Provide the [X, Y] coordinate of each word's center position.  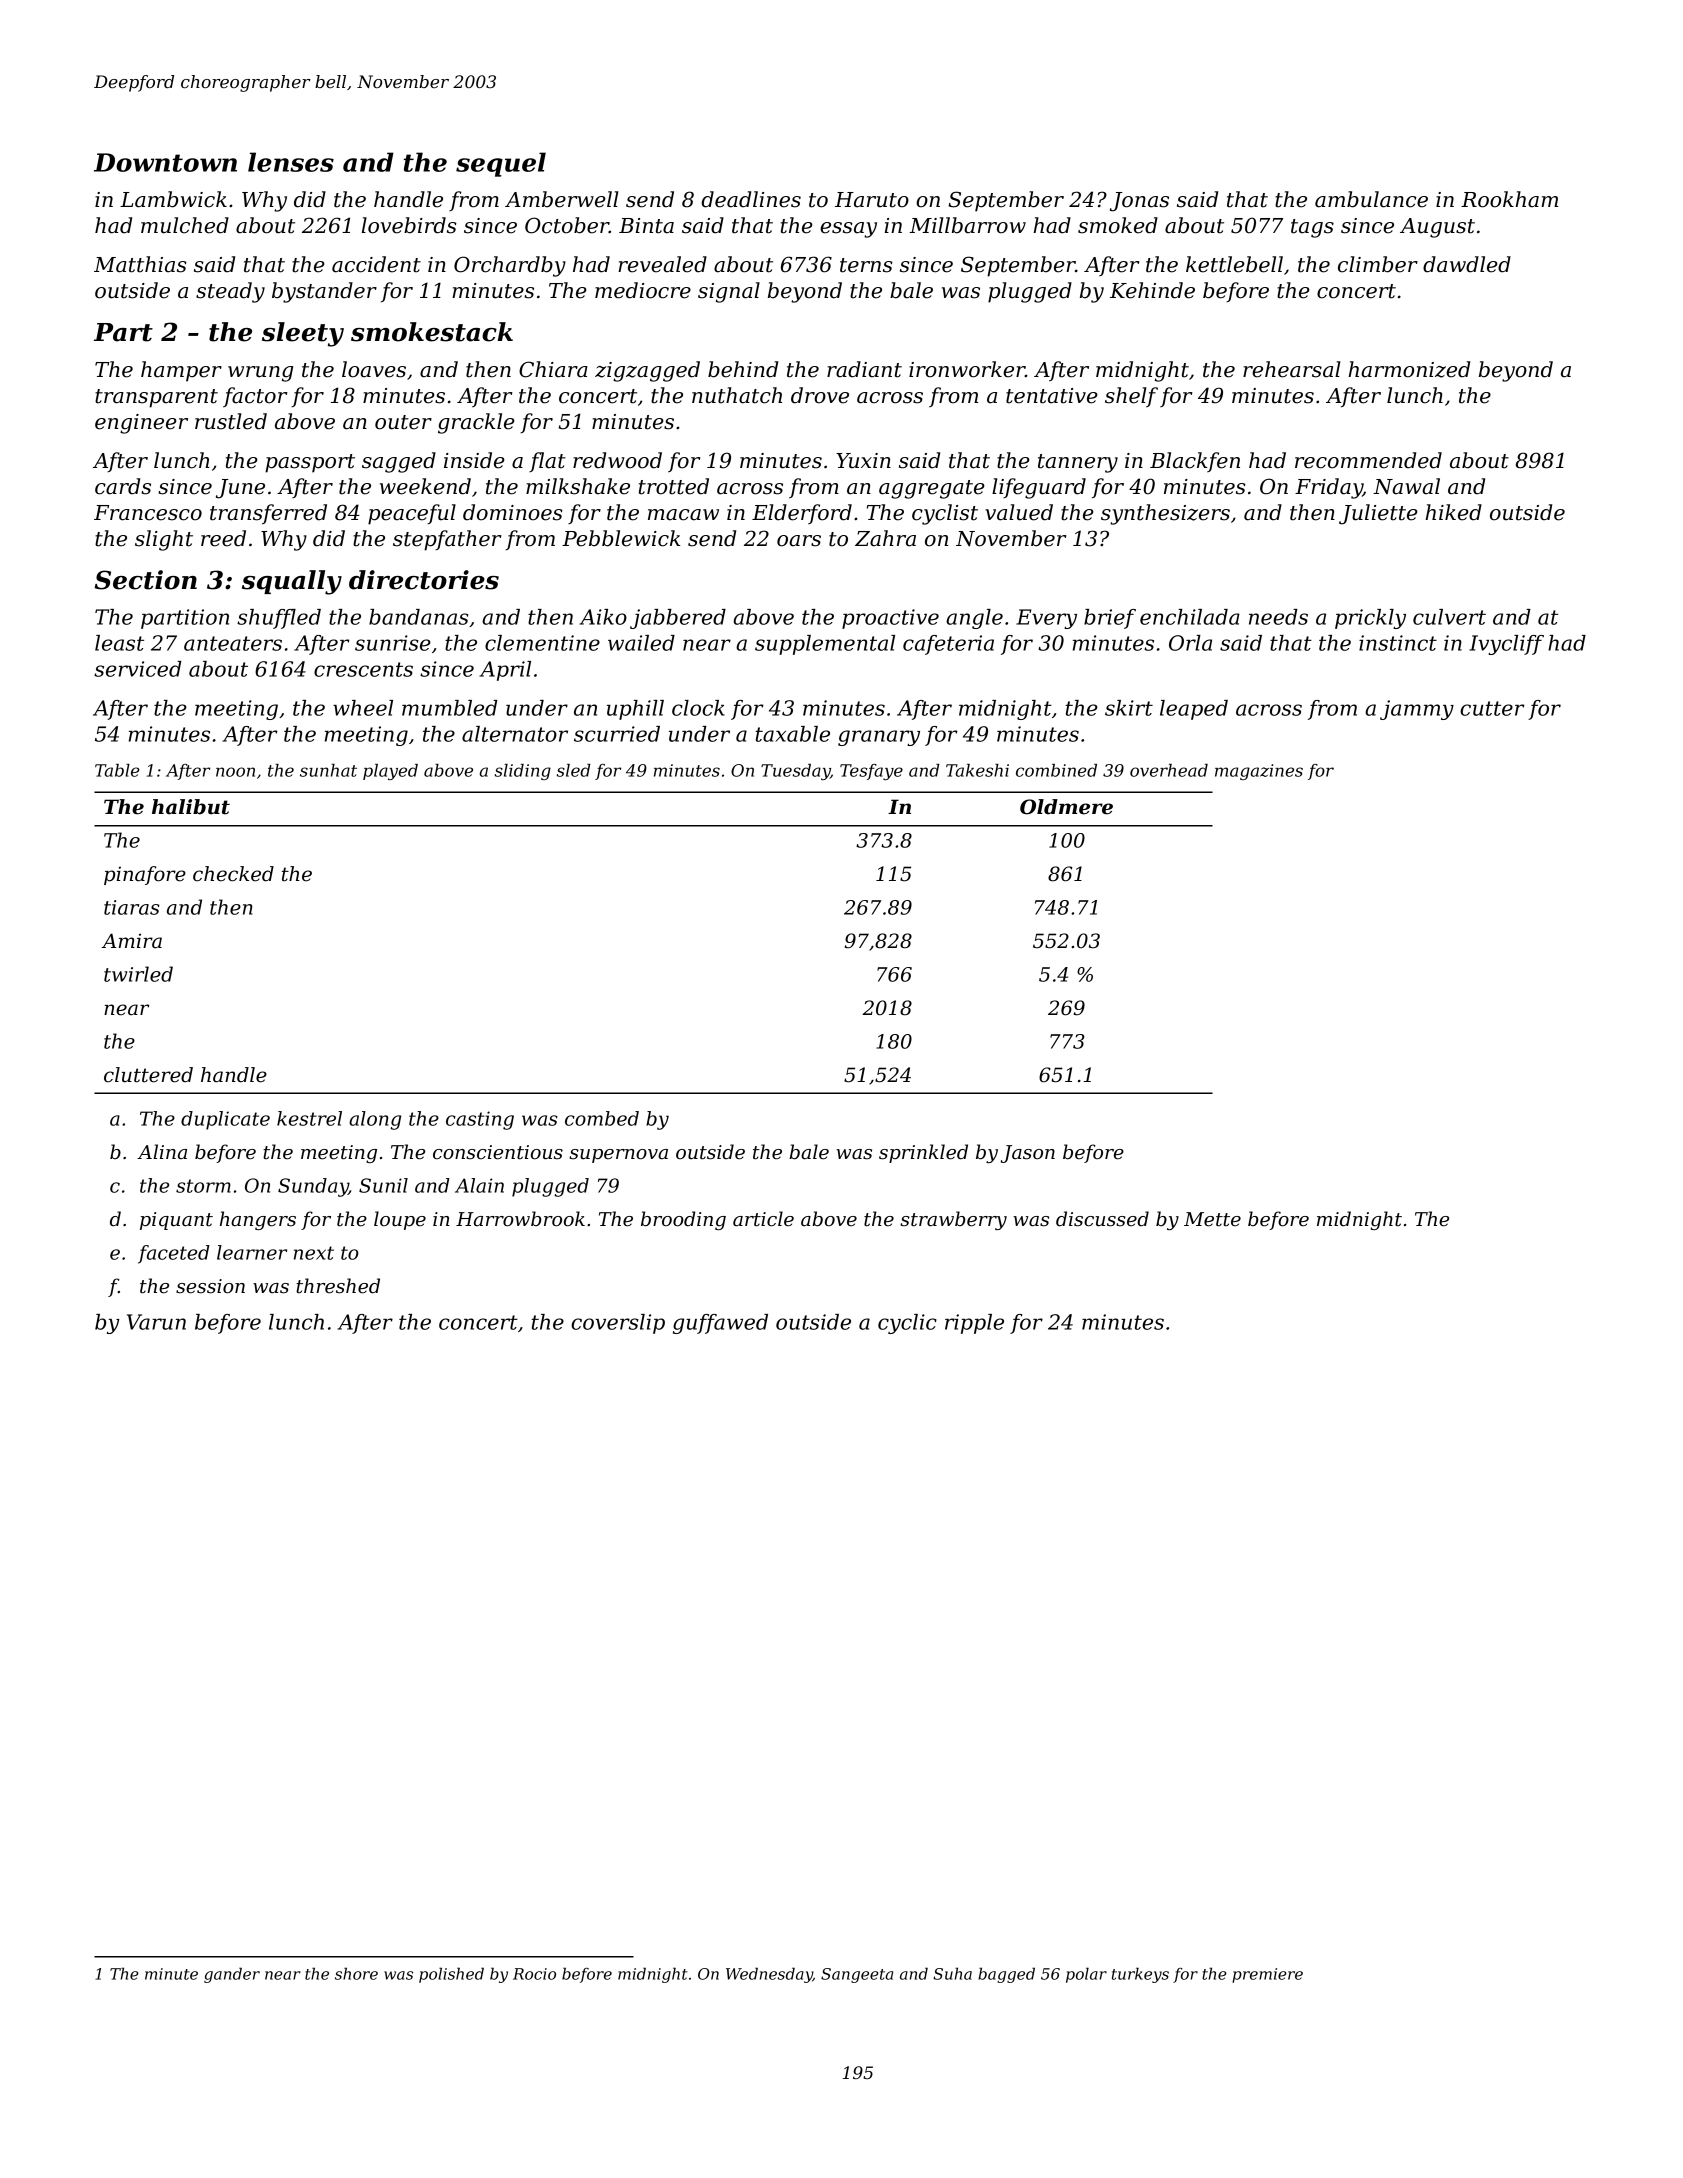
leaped [1194, 710]
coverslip [618, 1324]
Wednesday [769, 1975]
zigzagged [647, 371]
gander [232, 1975]
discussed [1102, 1219]
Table [117, 770]
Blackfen [1195, 462]
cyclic [907, 1324]
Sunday [313, 1187]
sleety [303, 334]
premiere [1267, 1975]
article [763, 1219]
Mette [1212, 1219]
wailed [641, 643]
